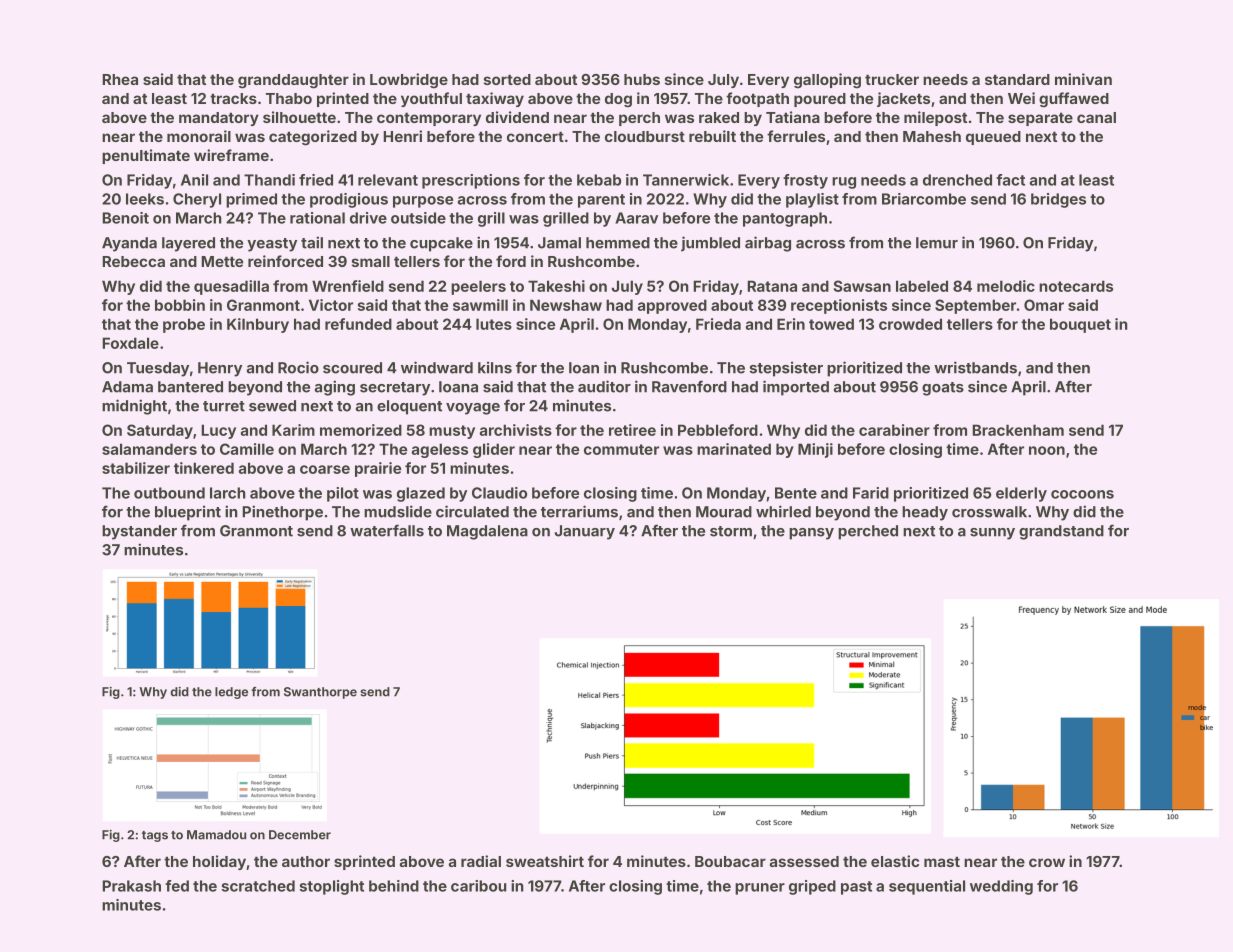  What do you see at coordinates (331, 887) in the screenshot?
I see `stoplight` at bounding box center [331, 887].
